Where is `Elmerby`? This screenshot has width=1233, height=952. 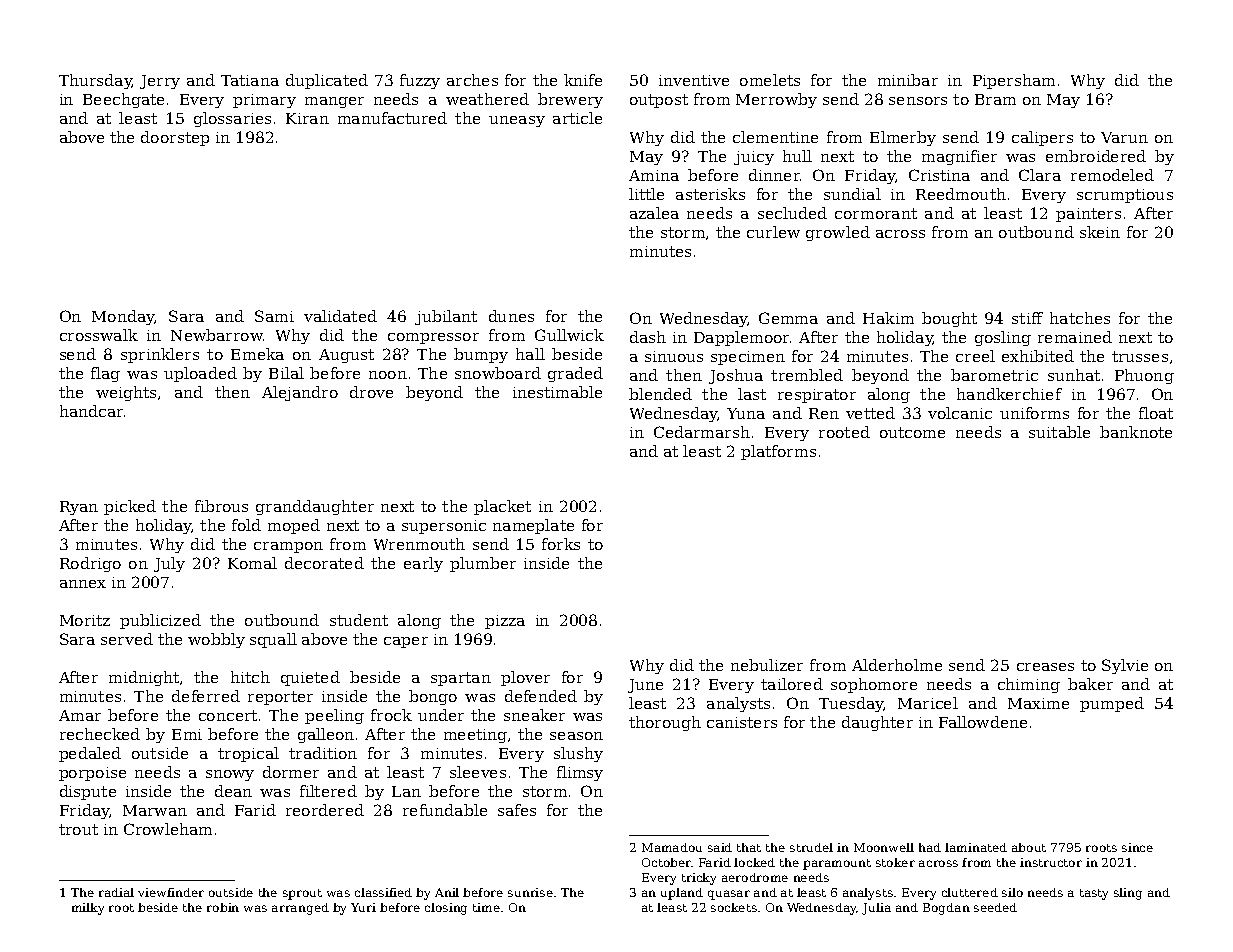 Elmerby is located at coordinates (903, 138).
